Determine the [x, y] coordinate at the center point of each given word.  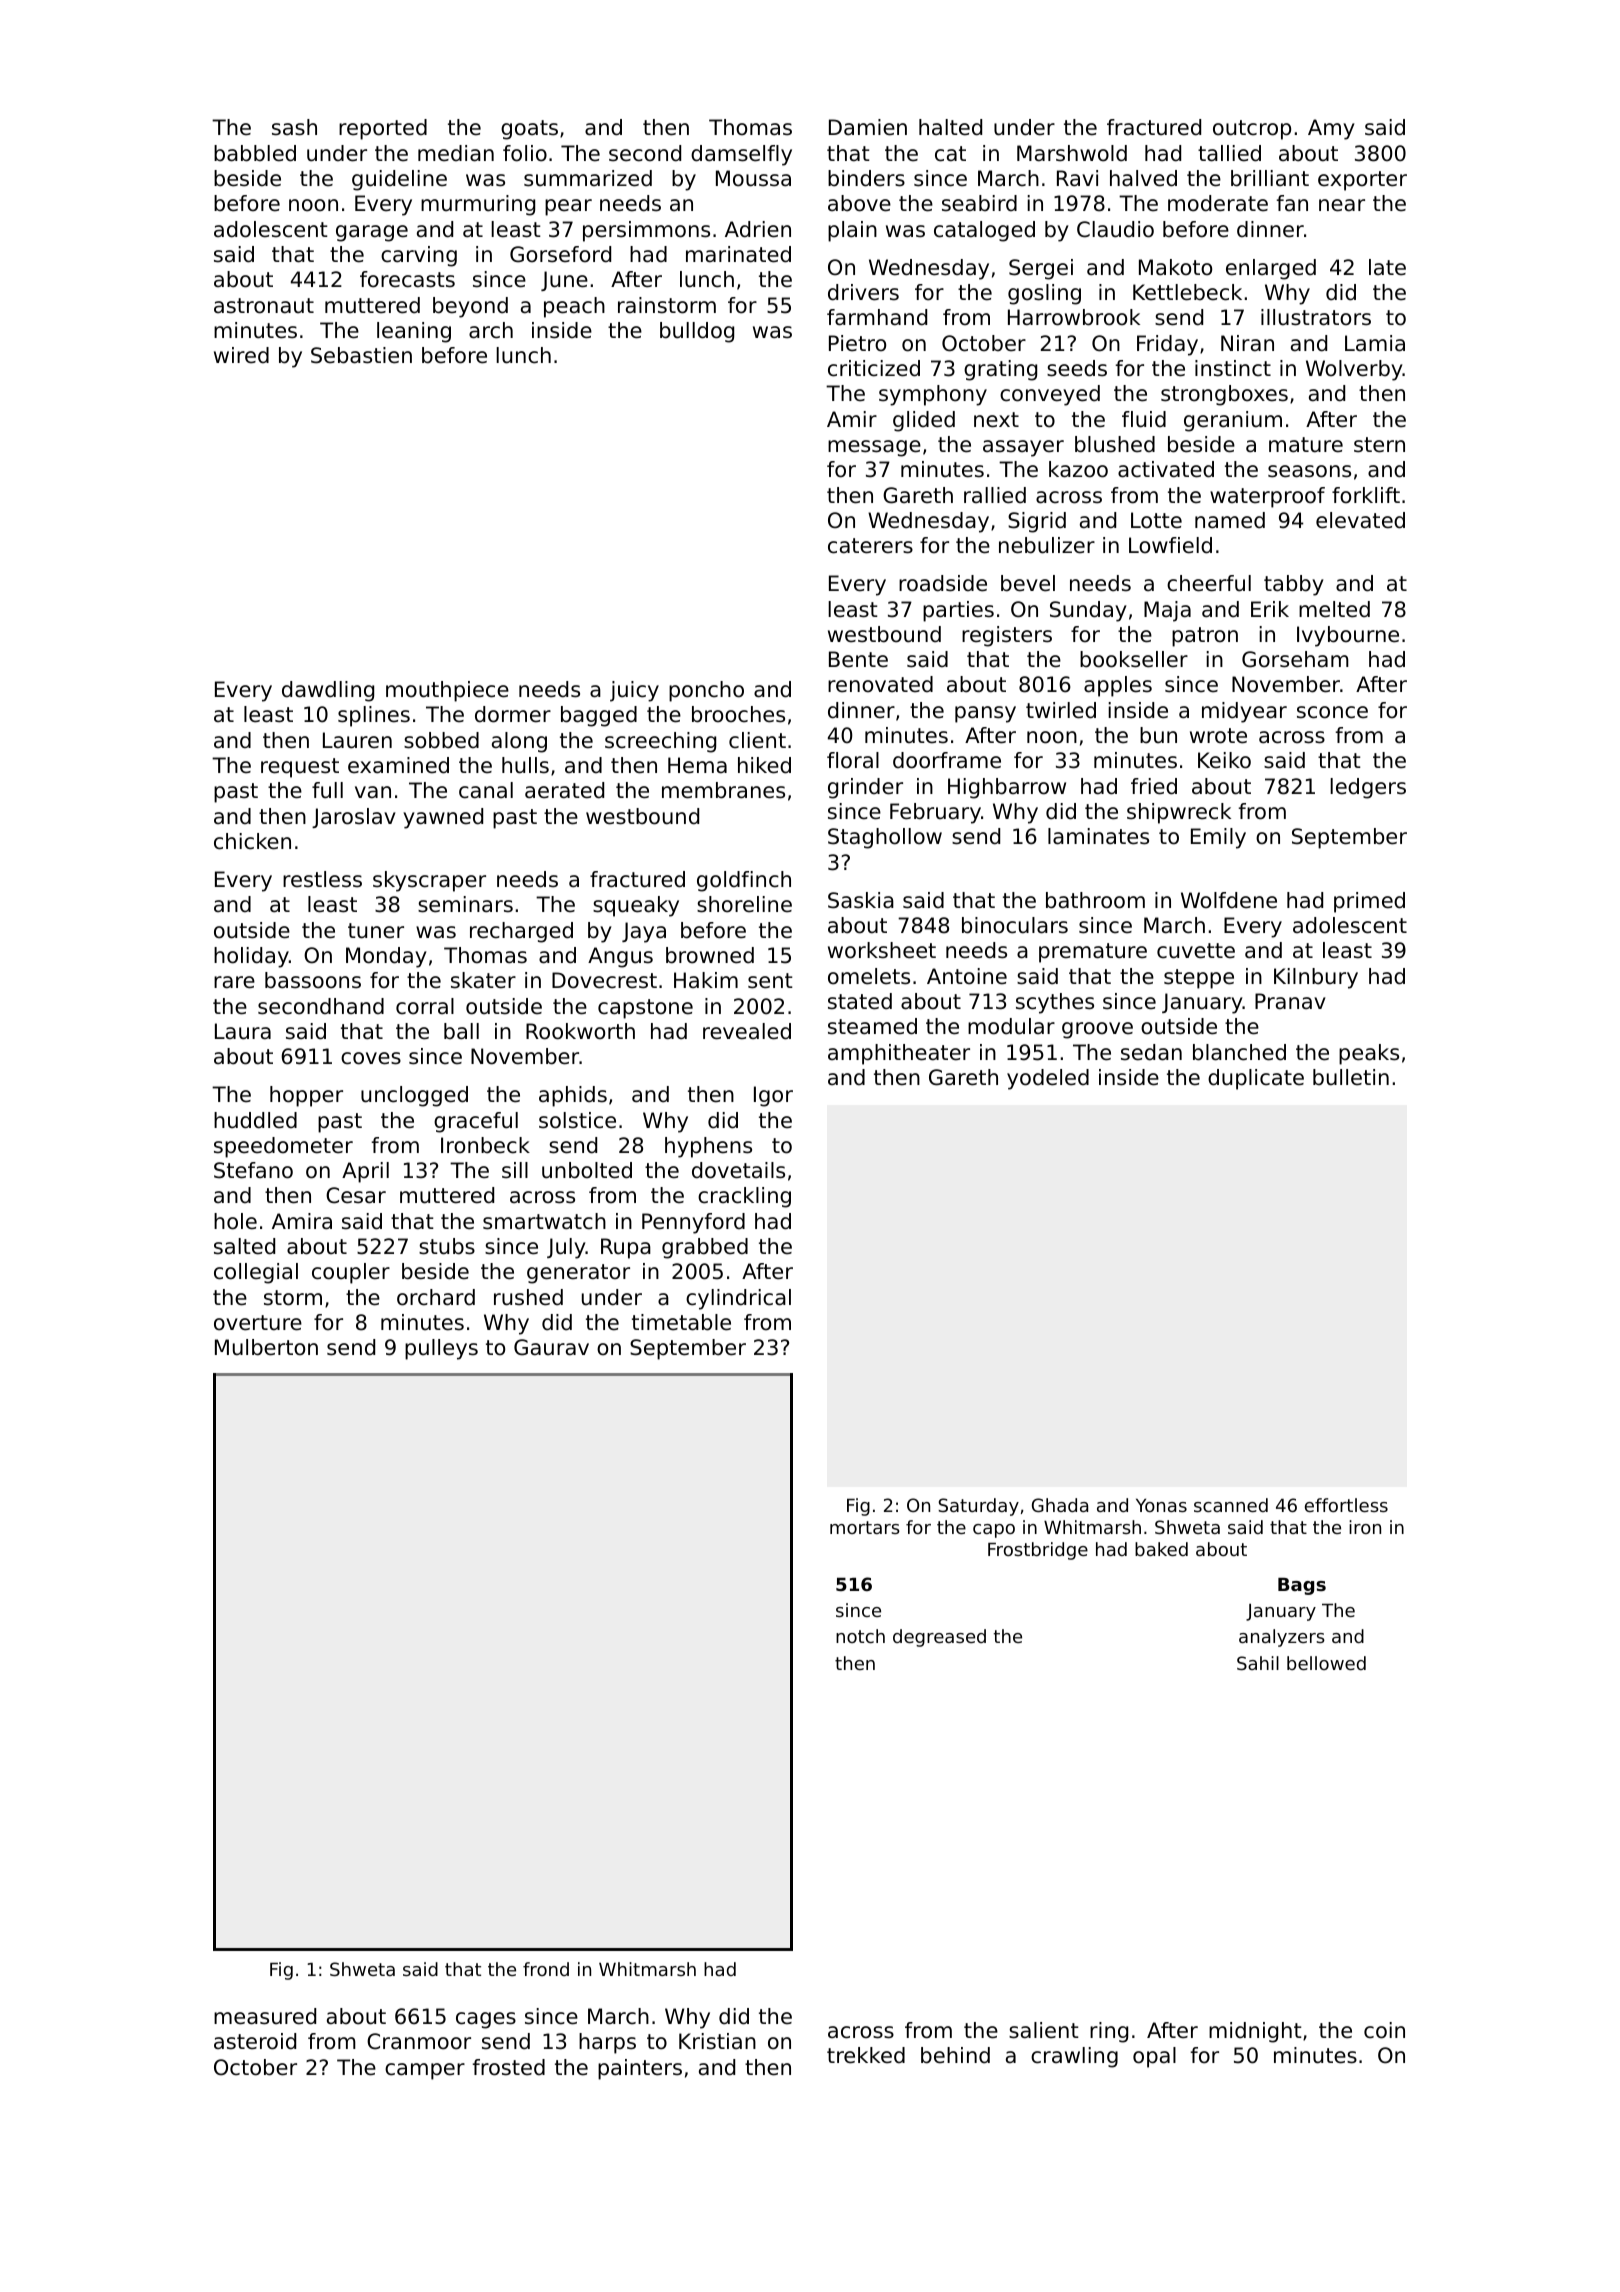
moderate [1218, 203]
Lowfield [1170, 545]
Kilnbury [1316, 978]
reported [383, 129]
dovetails [738, 1170]
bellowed [1326, 1663]
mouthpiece [447, 691]
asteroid [255, 2041]
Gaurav [551, 1347]
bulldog [697, 332]
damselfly [741, 155]
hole [235, 1221]
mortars [865, 1527]
